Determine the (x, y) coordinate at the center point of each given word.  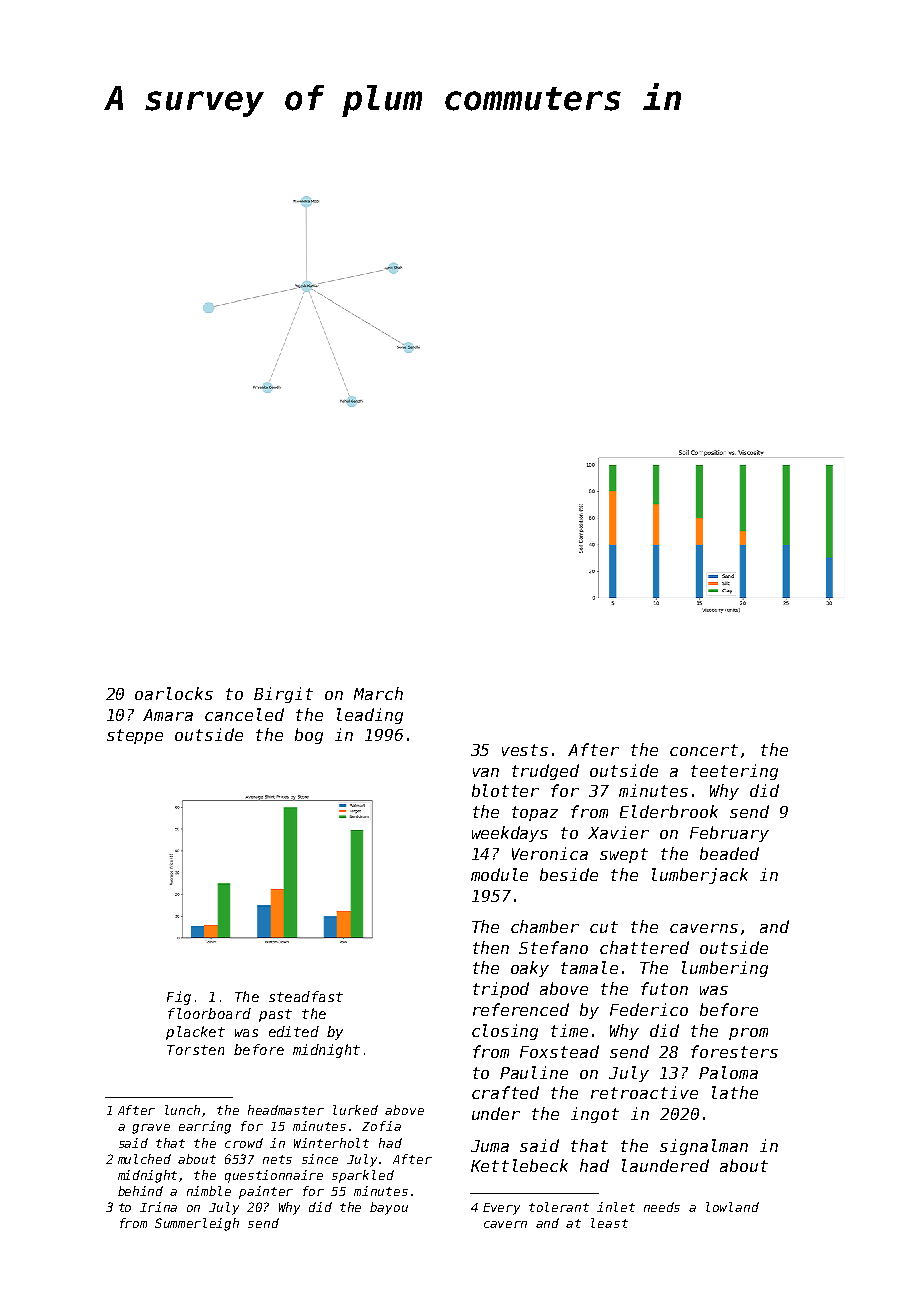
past (275, 1015)
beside (569, 874)
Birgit (283, 695)
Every (501, 1209)
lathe (735, 1092)
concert (704, 750)
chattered (644, 947)
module (499, 874)
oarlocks (174, 693)
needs (662, 1207)
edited (294, 1031)
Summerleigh (197, 1224)
